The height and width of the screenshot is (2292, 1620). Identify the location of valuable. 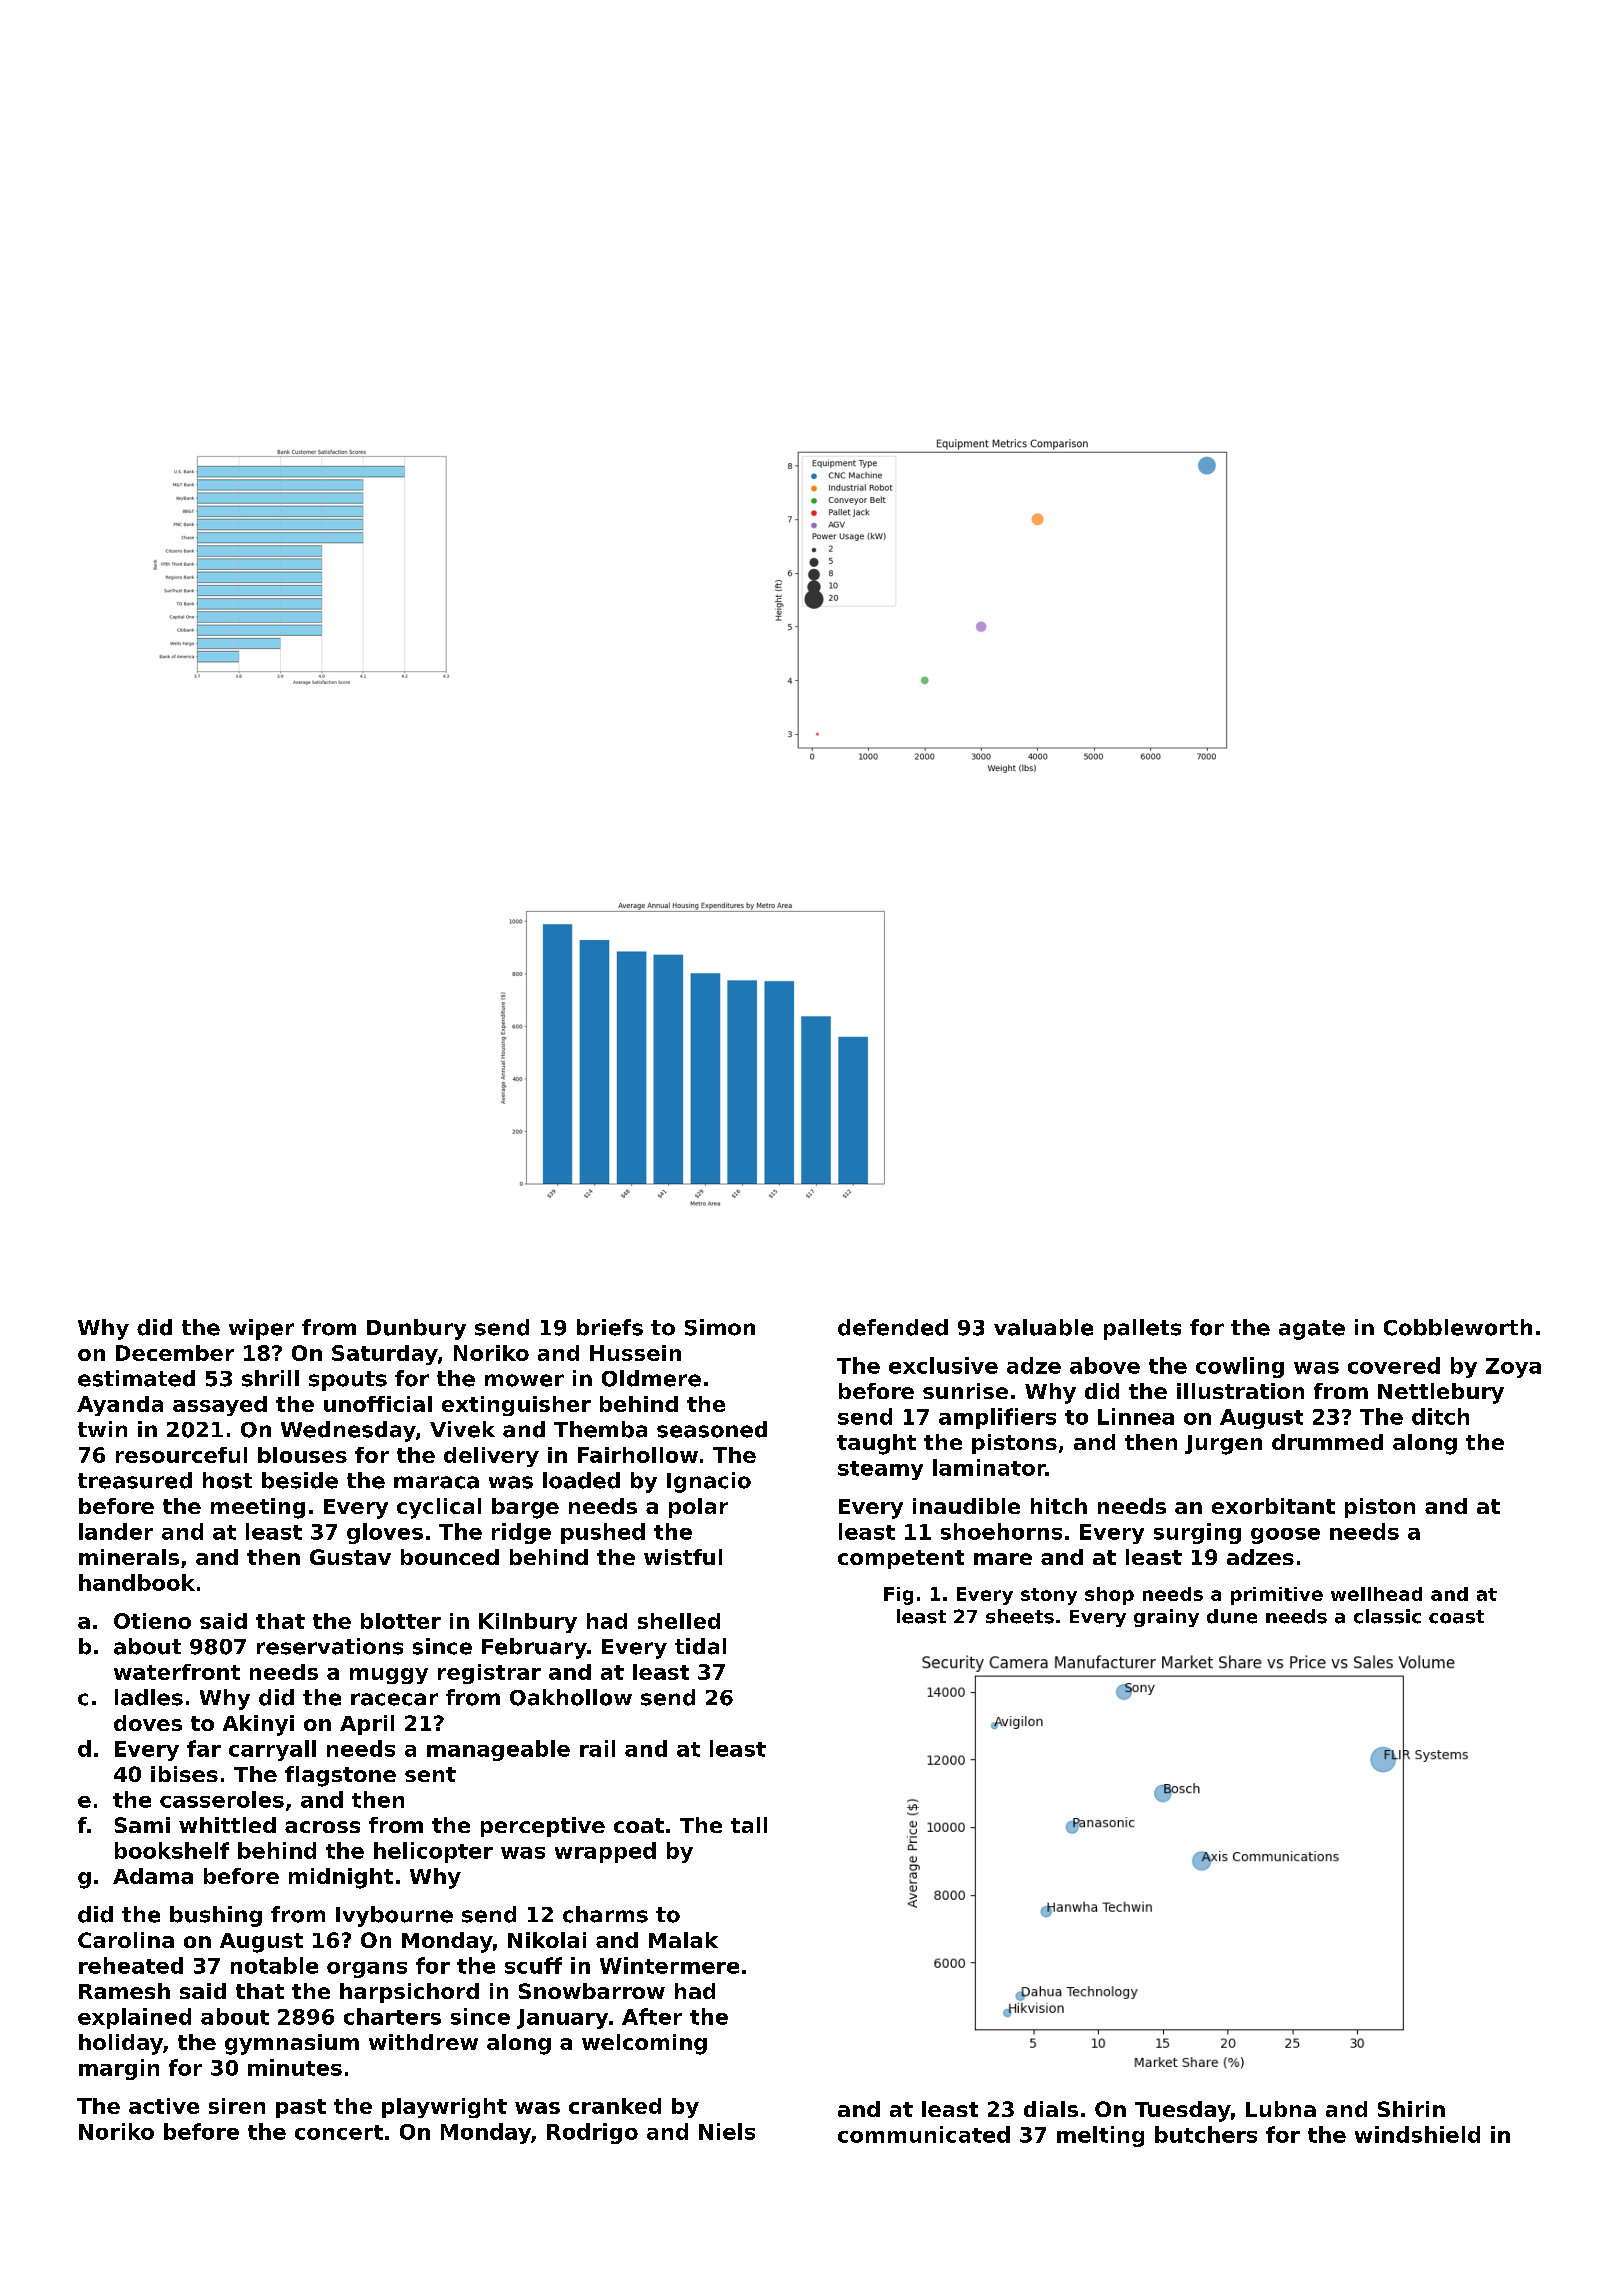
(1043, 1327).
